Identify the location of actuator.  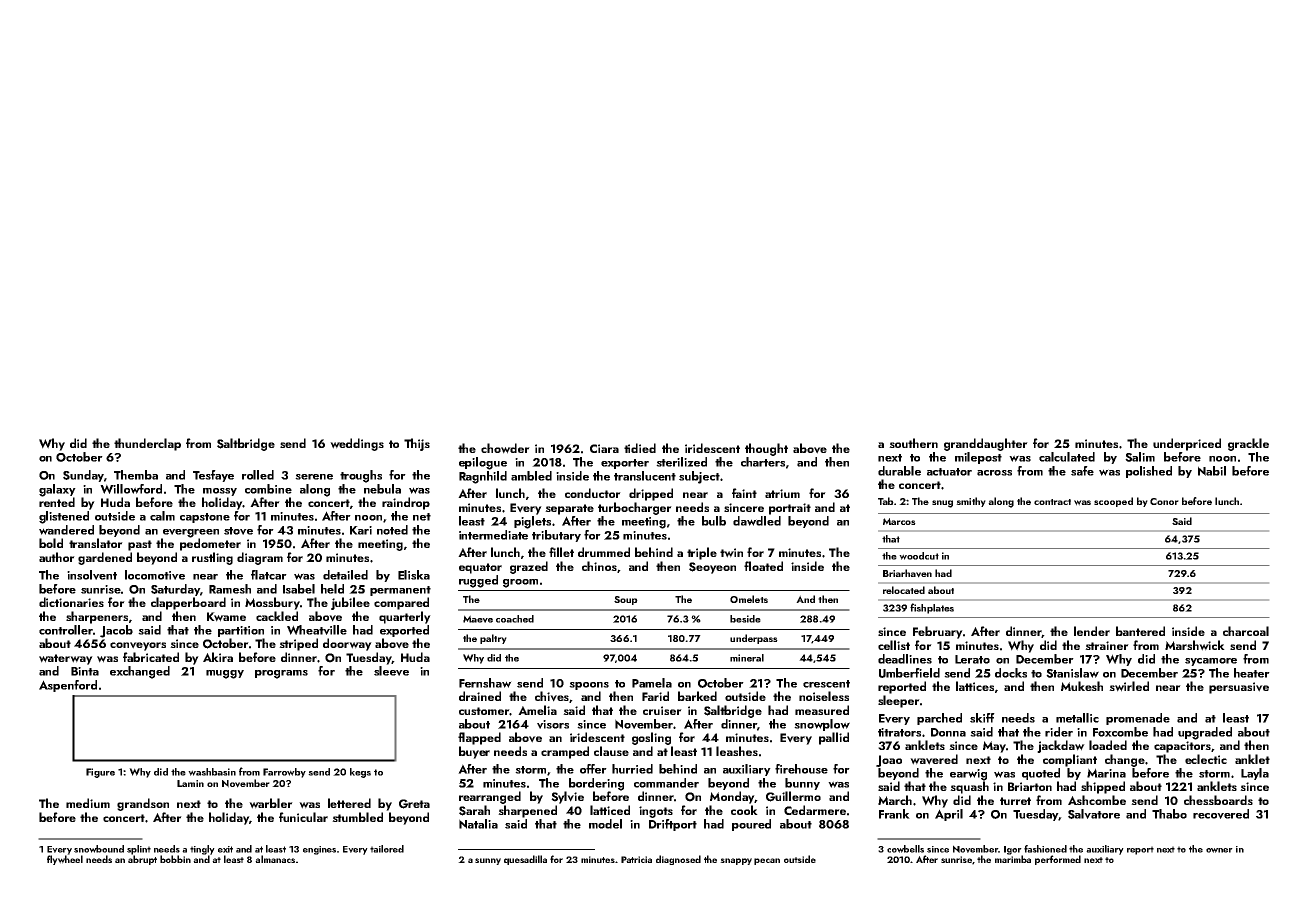
(949, 472).
